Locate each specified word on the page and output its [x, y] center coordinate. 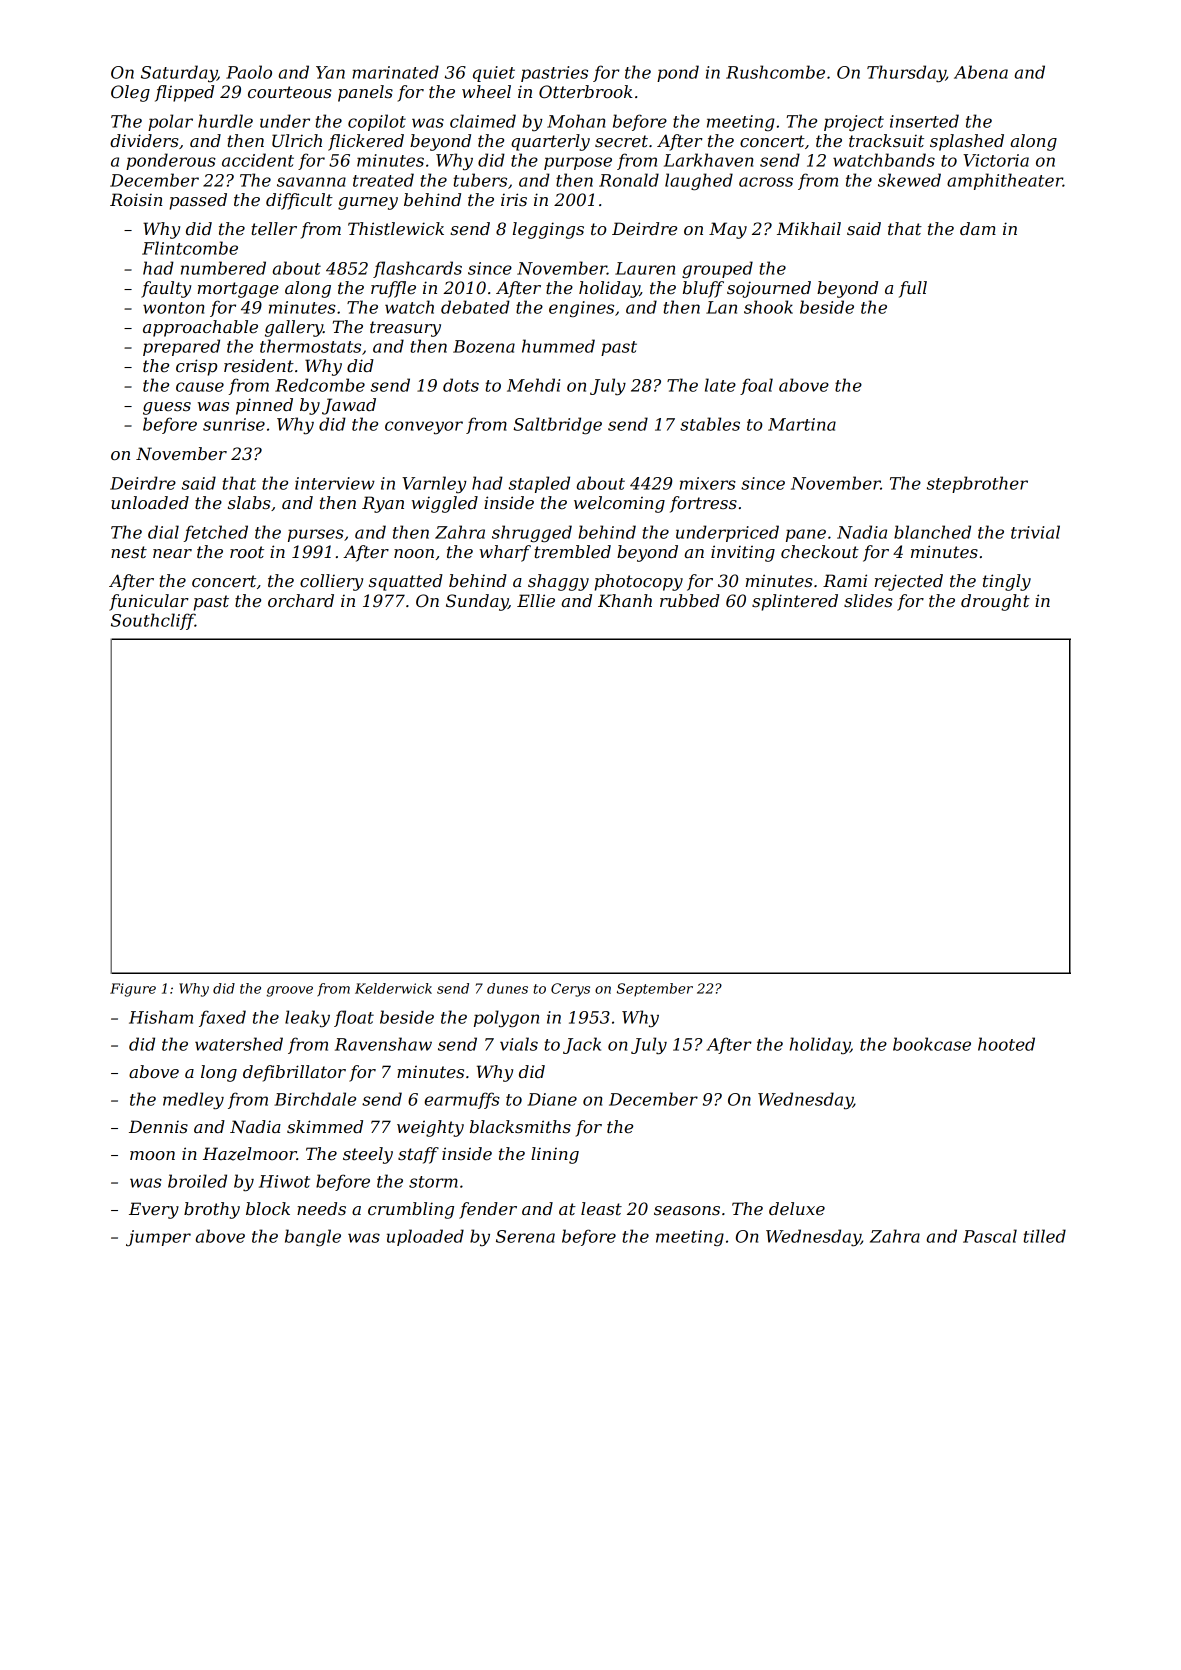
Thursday [906, 73]
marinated [395, 72]
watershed [239, 1044]
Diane [552, 1099]
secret [621, 141]
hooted [1006, 1044]
